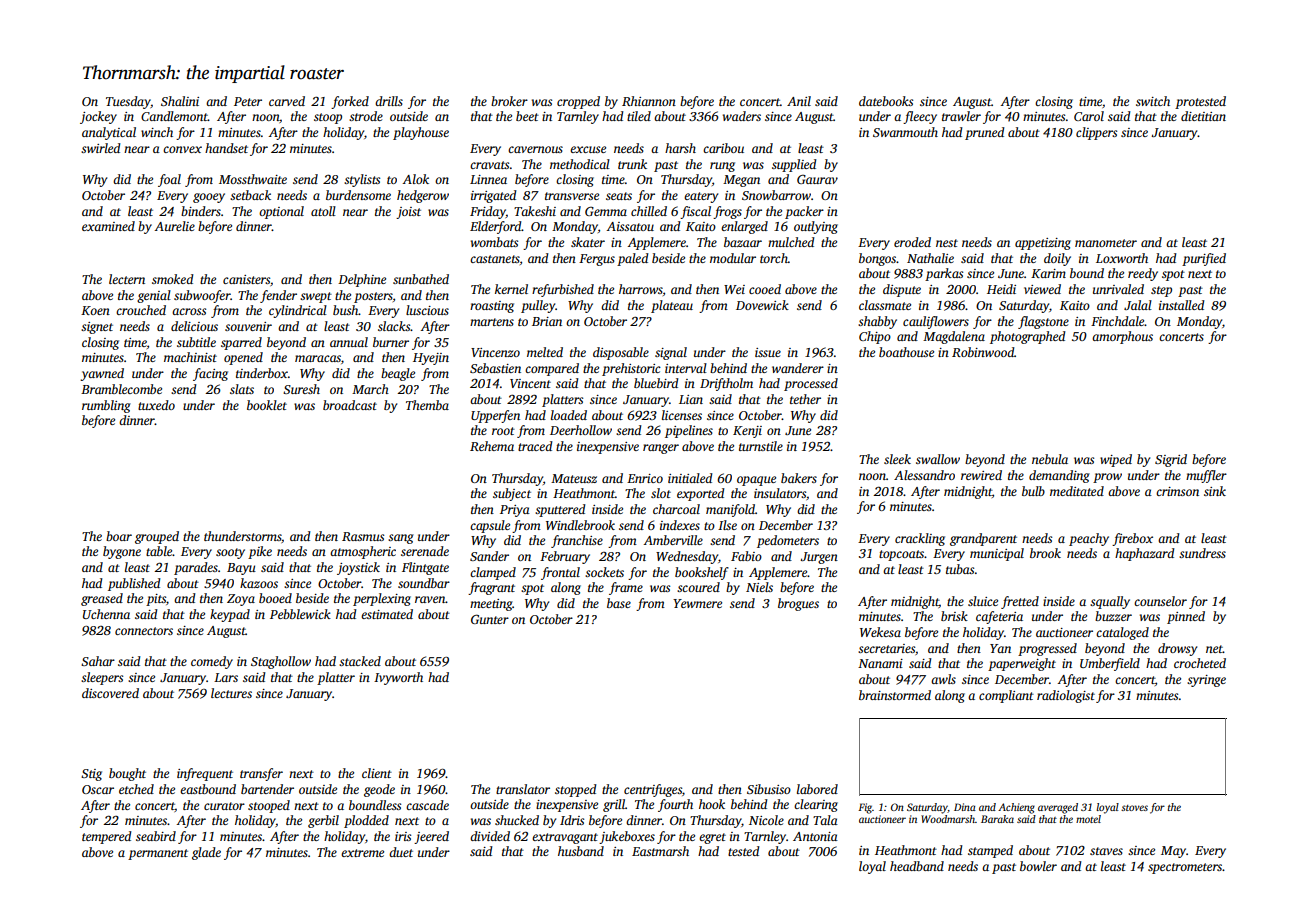 The image size is (1308, 924). What do you see at coordinates (983, 352) in the screenshot?
I see `Robinwood` at bounding box center [983, 352].
